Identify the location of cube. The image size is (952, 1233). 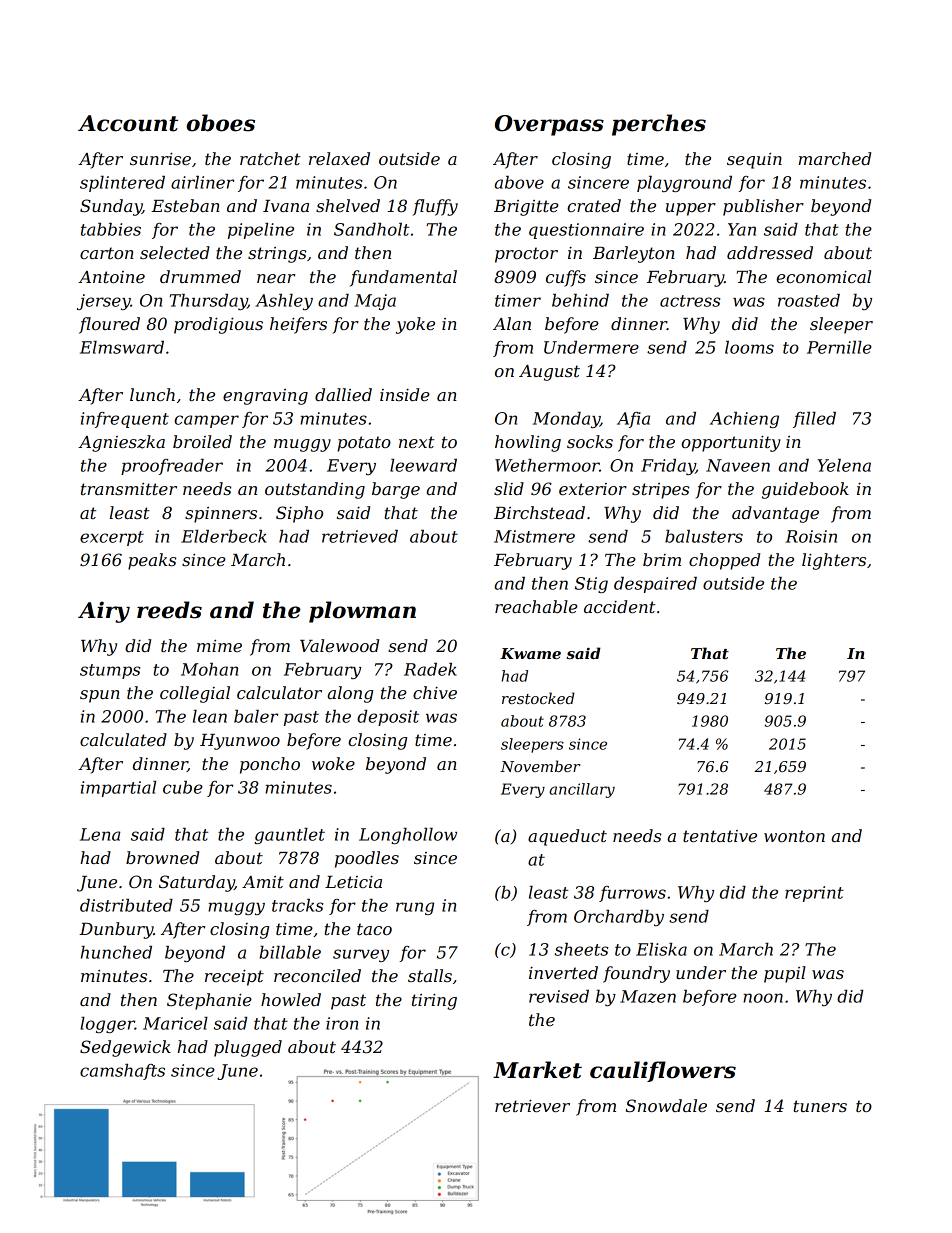
(183, 787).
